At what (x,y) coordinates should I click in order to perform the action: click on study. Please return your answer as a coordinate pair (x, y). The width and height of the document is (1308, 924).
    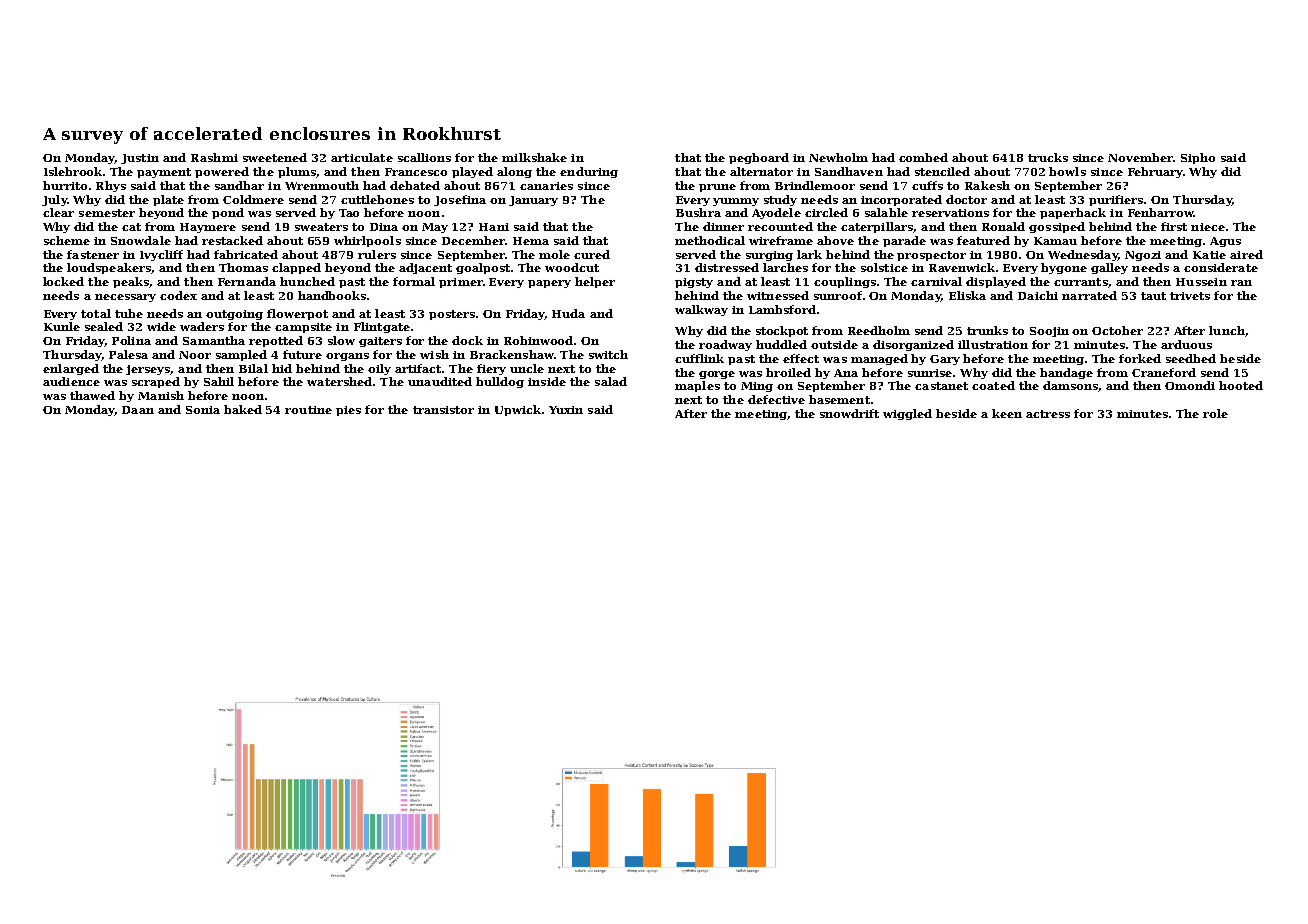
    Looking at the image, I should click on (780, 200).
